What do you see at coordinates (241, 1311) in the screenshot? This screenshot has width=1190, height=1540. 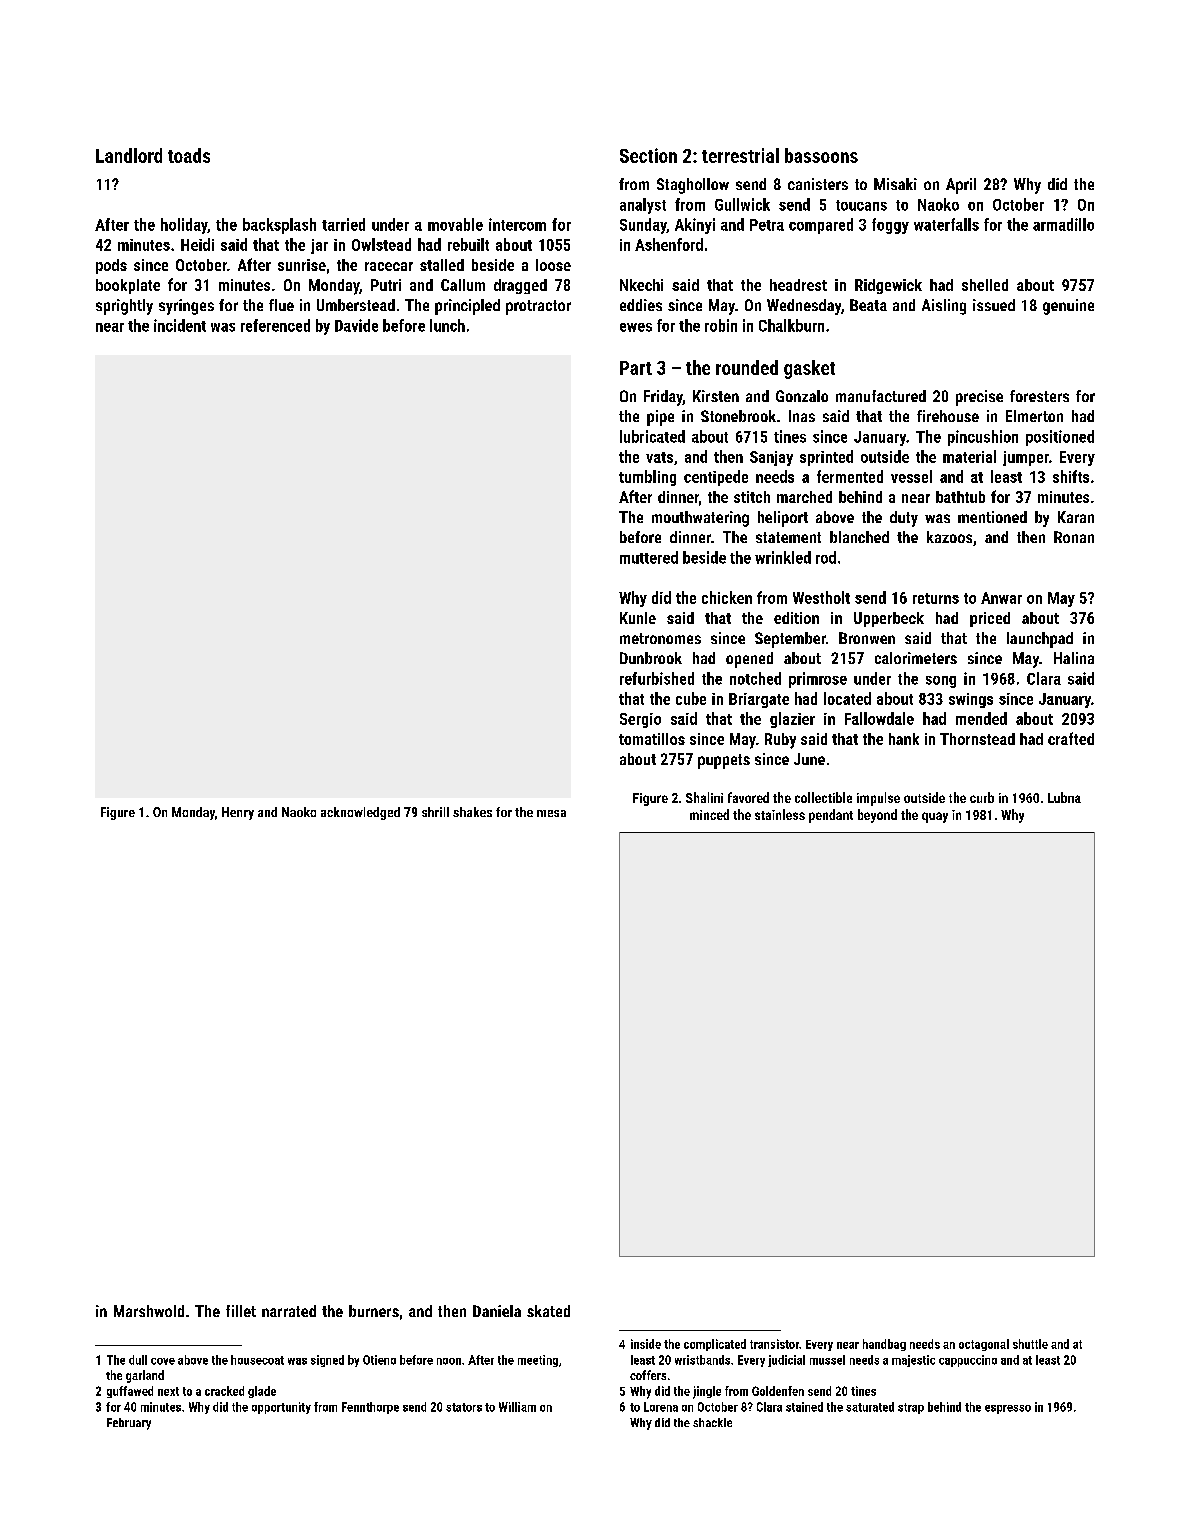 I see `fillet` at bounding box center [241, 1311].
